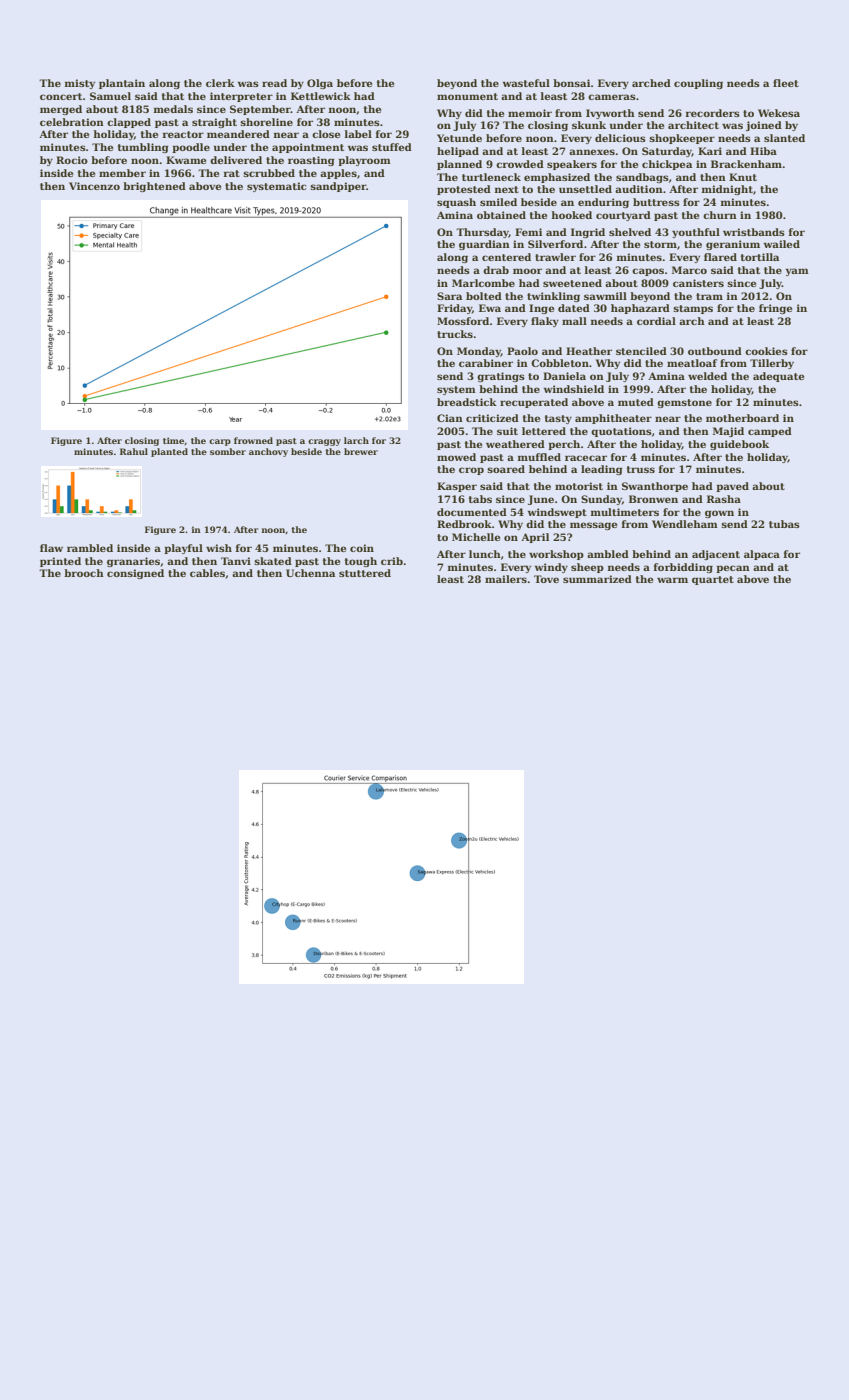 The image size is (849, 1400). I want to click on Sara, so click(449, 296).
